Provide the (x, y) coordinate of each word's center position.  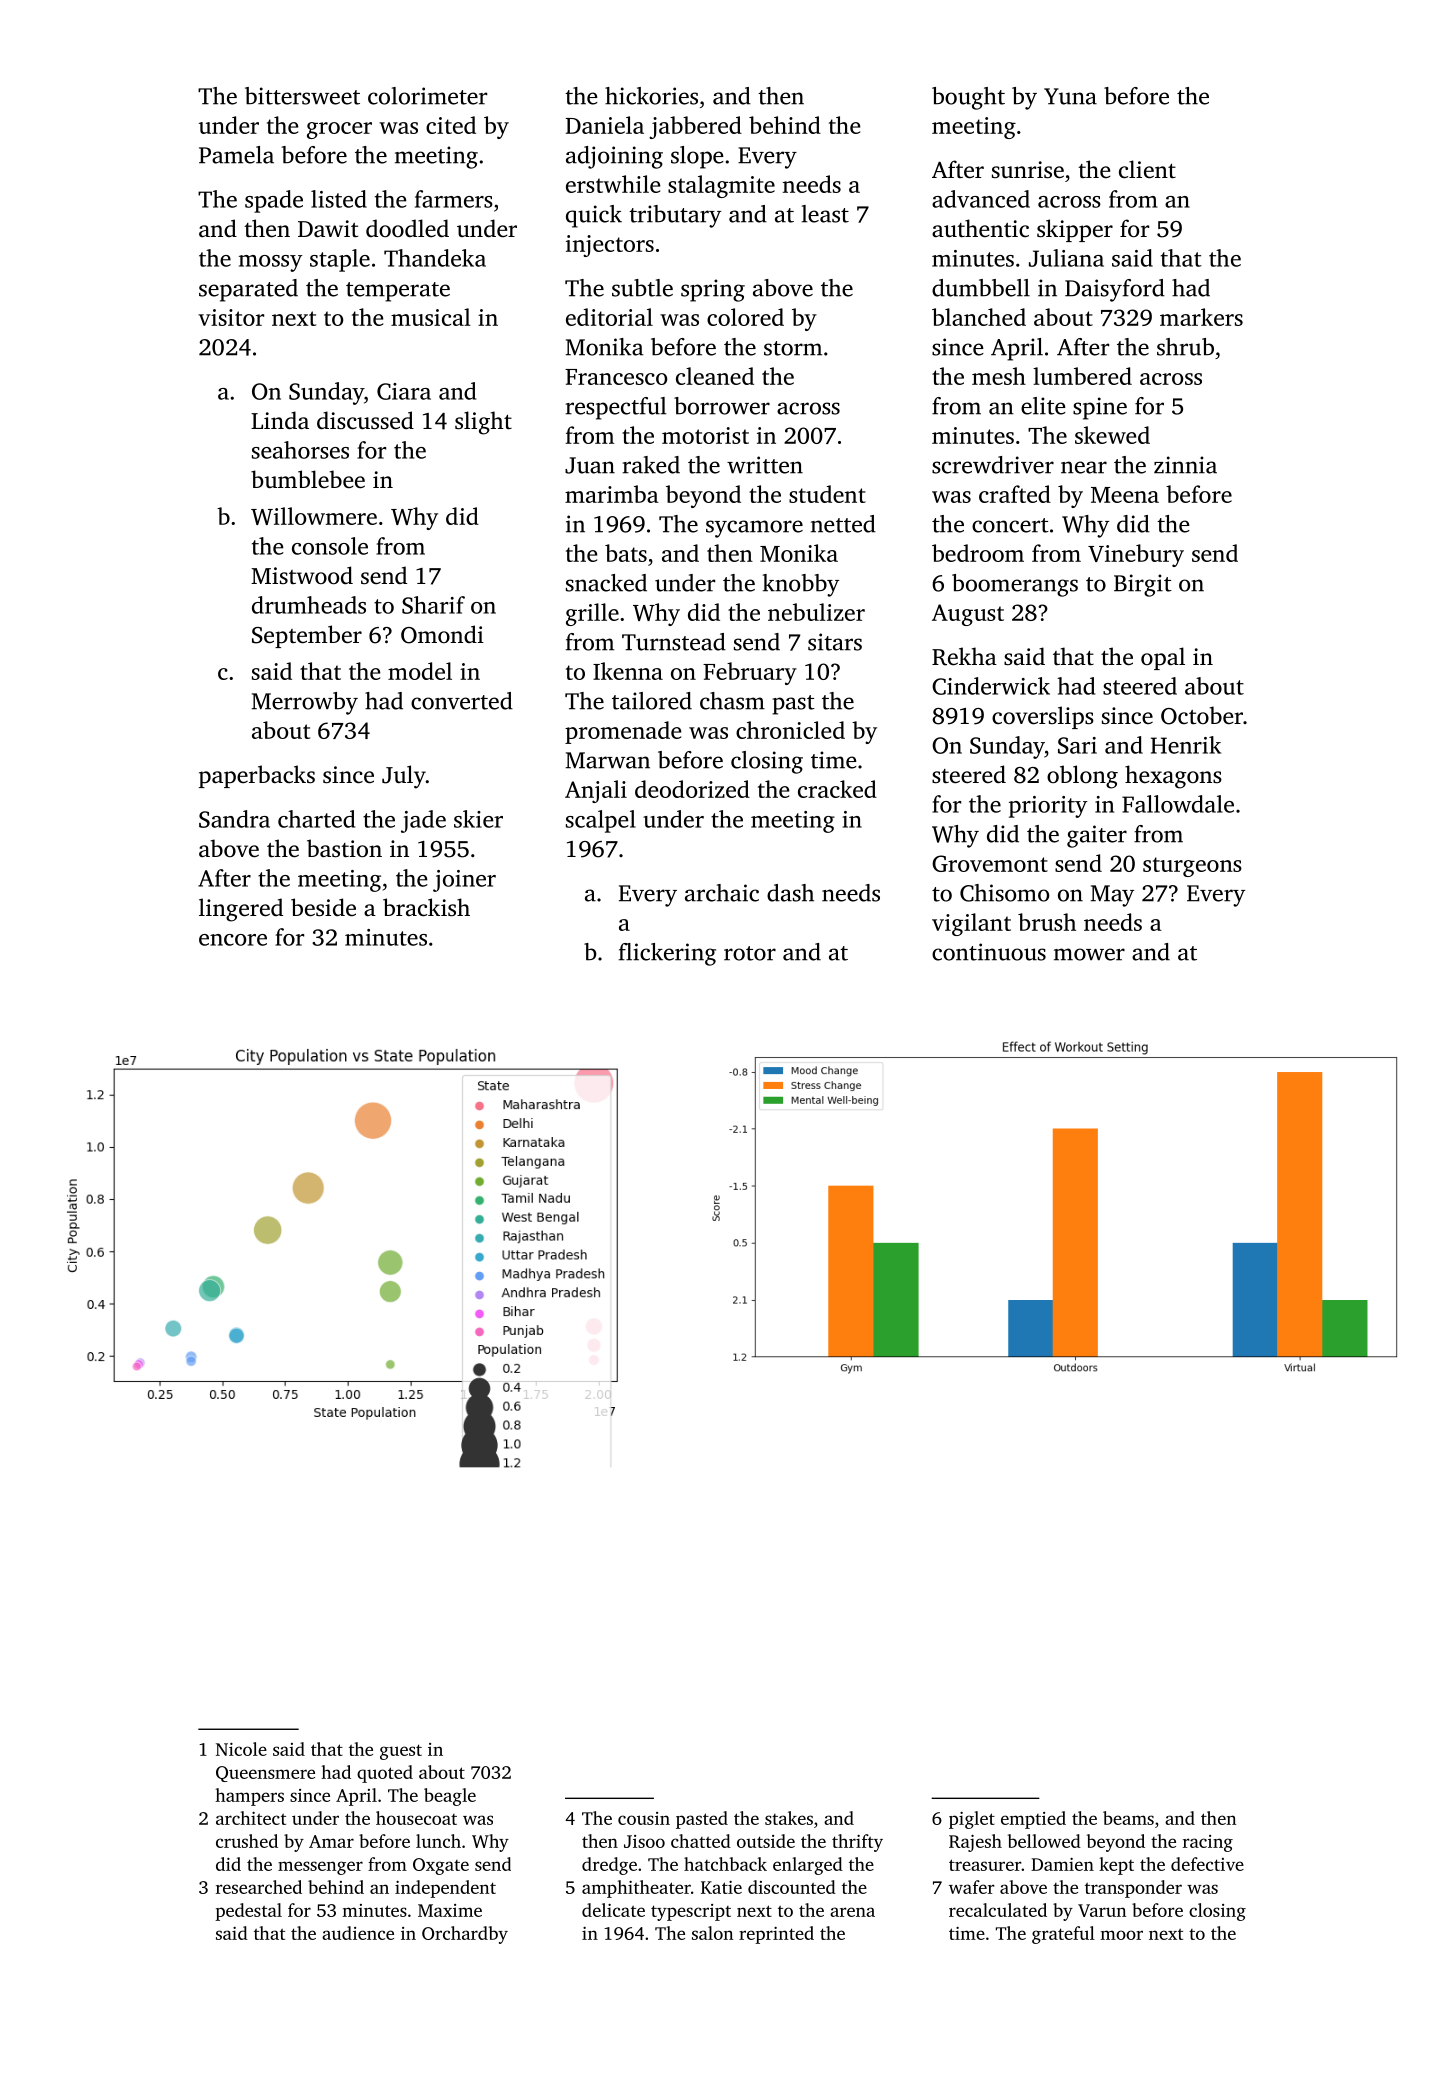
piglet (972, 1820)
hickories (651, 96)
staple (340, 260)
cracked (837, 789)
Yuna (1070, 96)
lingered (241, 910)
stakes (789, 1818)
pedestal (248, 1912)
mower (1089, 954)
